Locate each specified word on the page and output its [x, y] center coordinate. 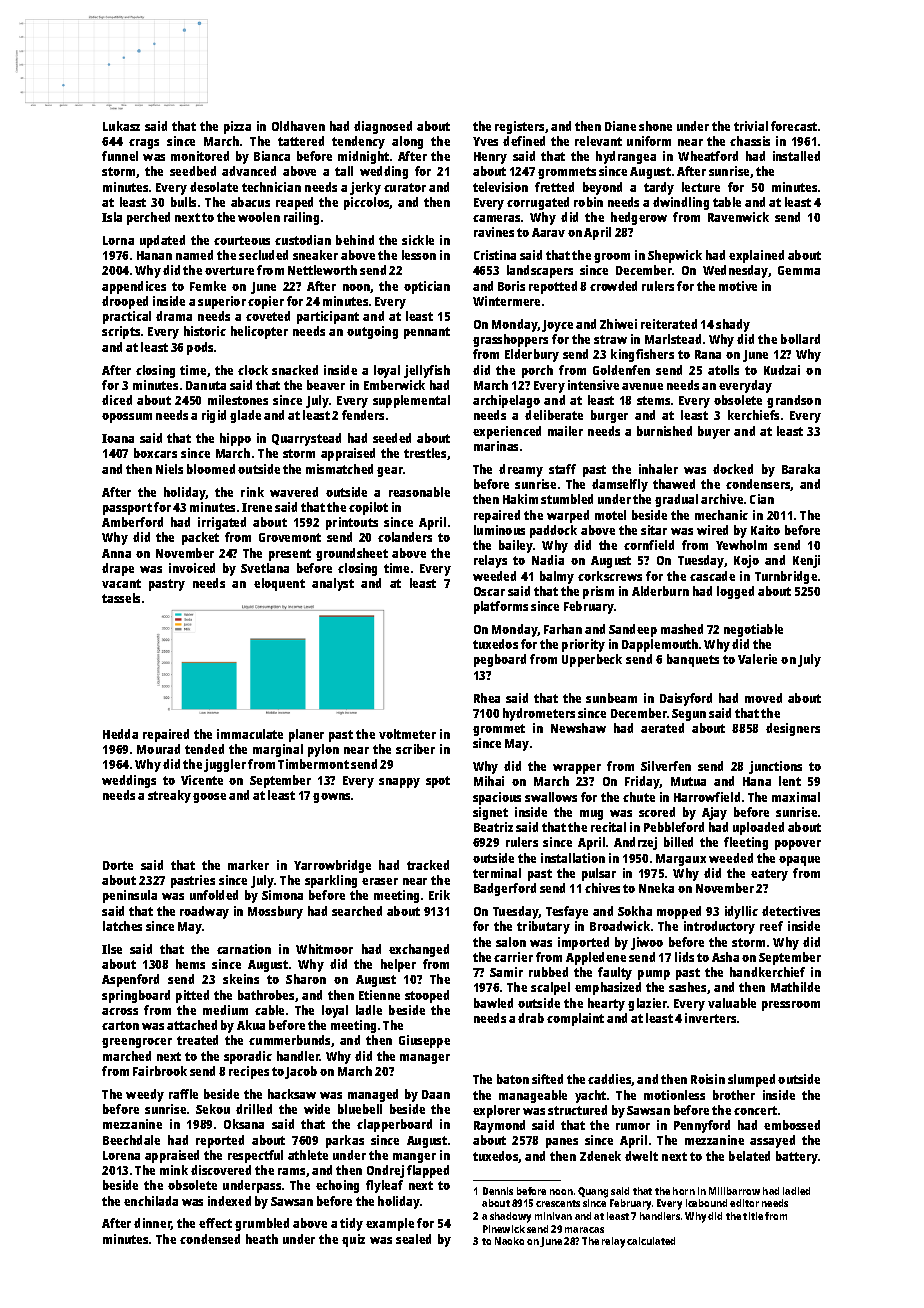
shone [655, 126]
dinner [153, 1224]
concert [755, 1110]
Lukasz [121, 126]
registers [519, 127]
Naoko [509, 1241]
